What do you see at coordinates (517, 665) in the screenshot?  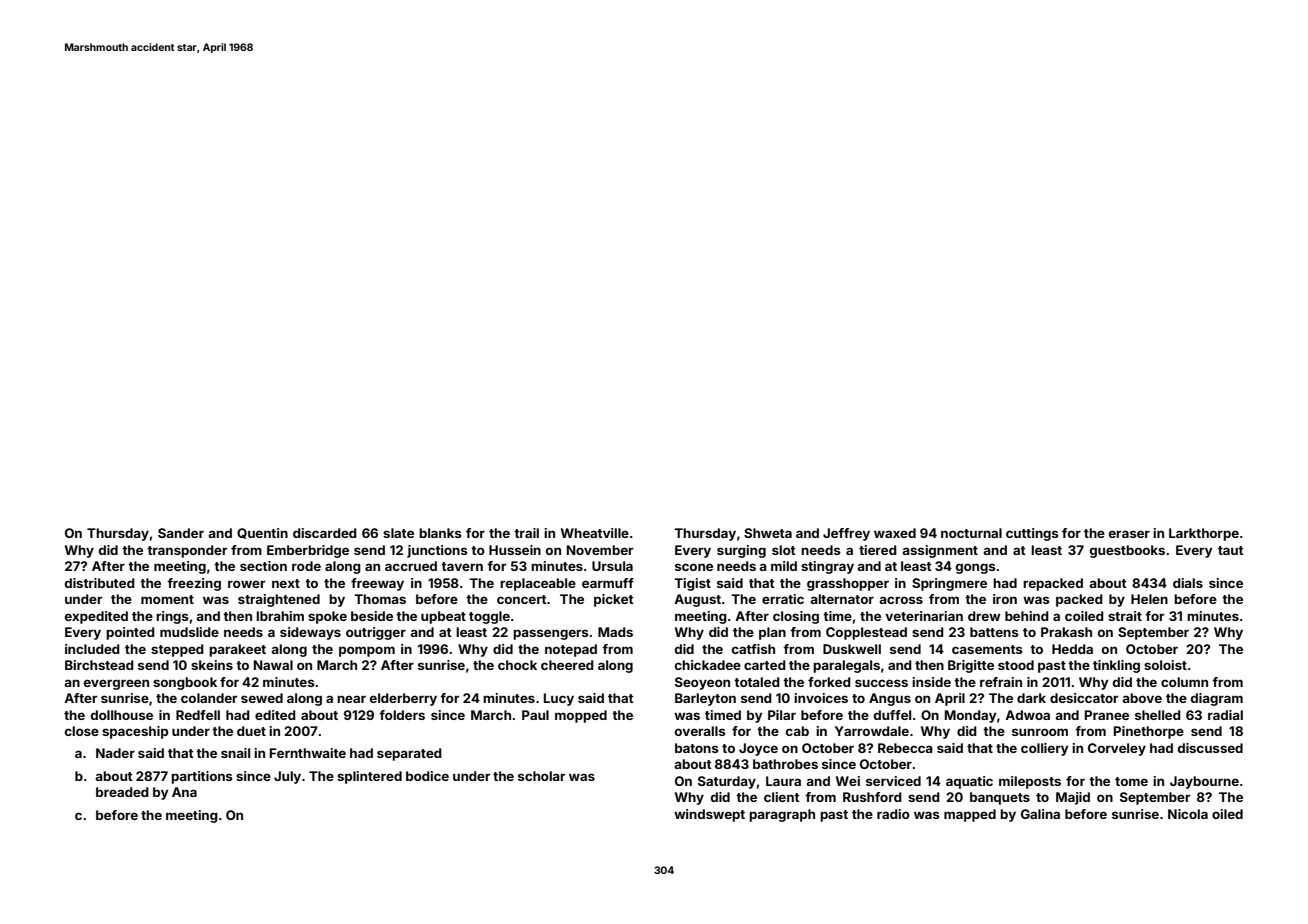 I see `chock` at bounding box center [517, 665].
